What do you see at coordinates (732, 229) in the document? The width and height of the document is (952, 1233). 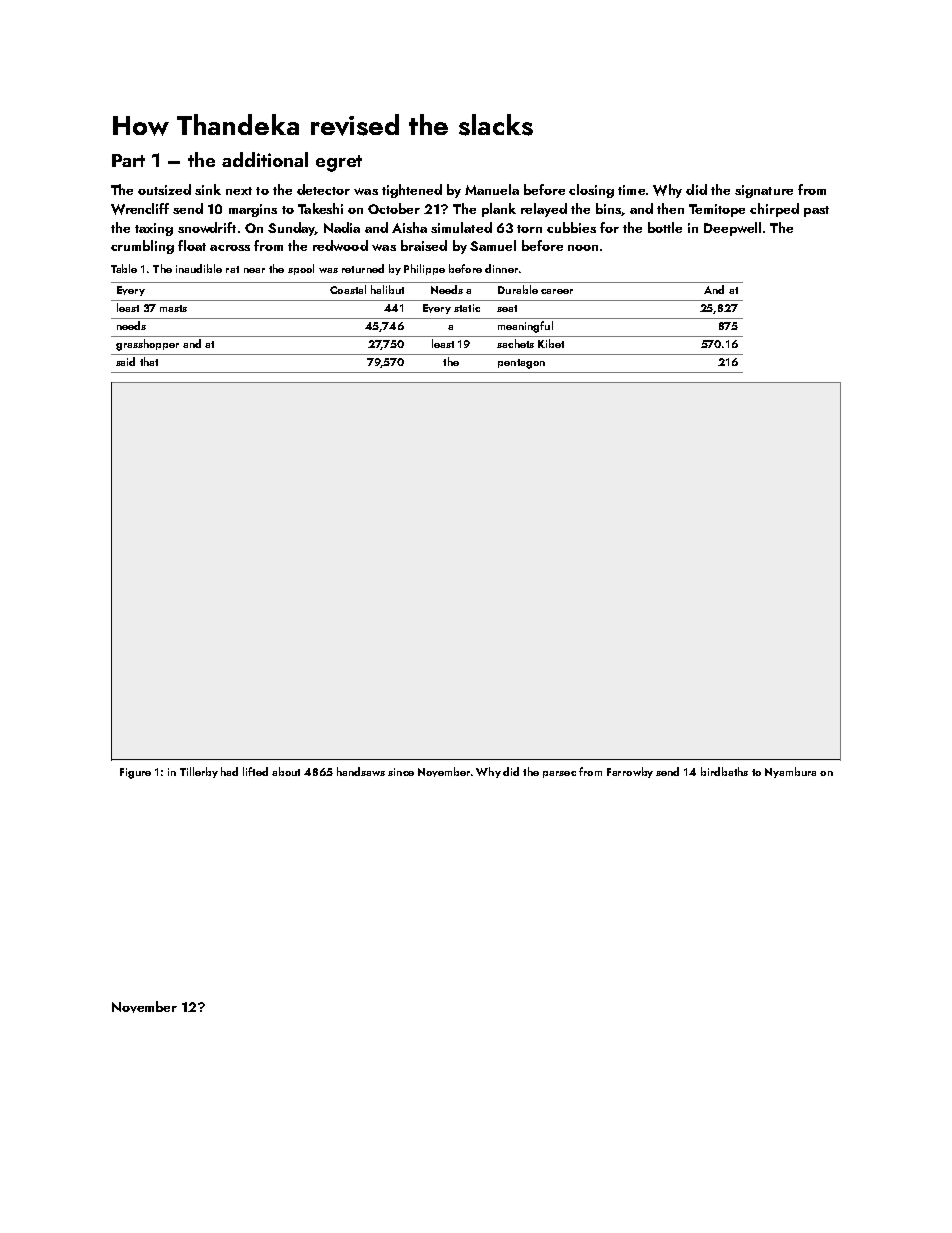 I see `Deepwell` at bounding box center [732, 229].
